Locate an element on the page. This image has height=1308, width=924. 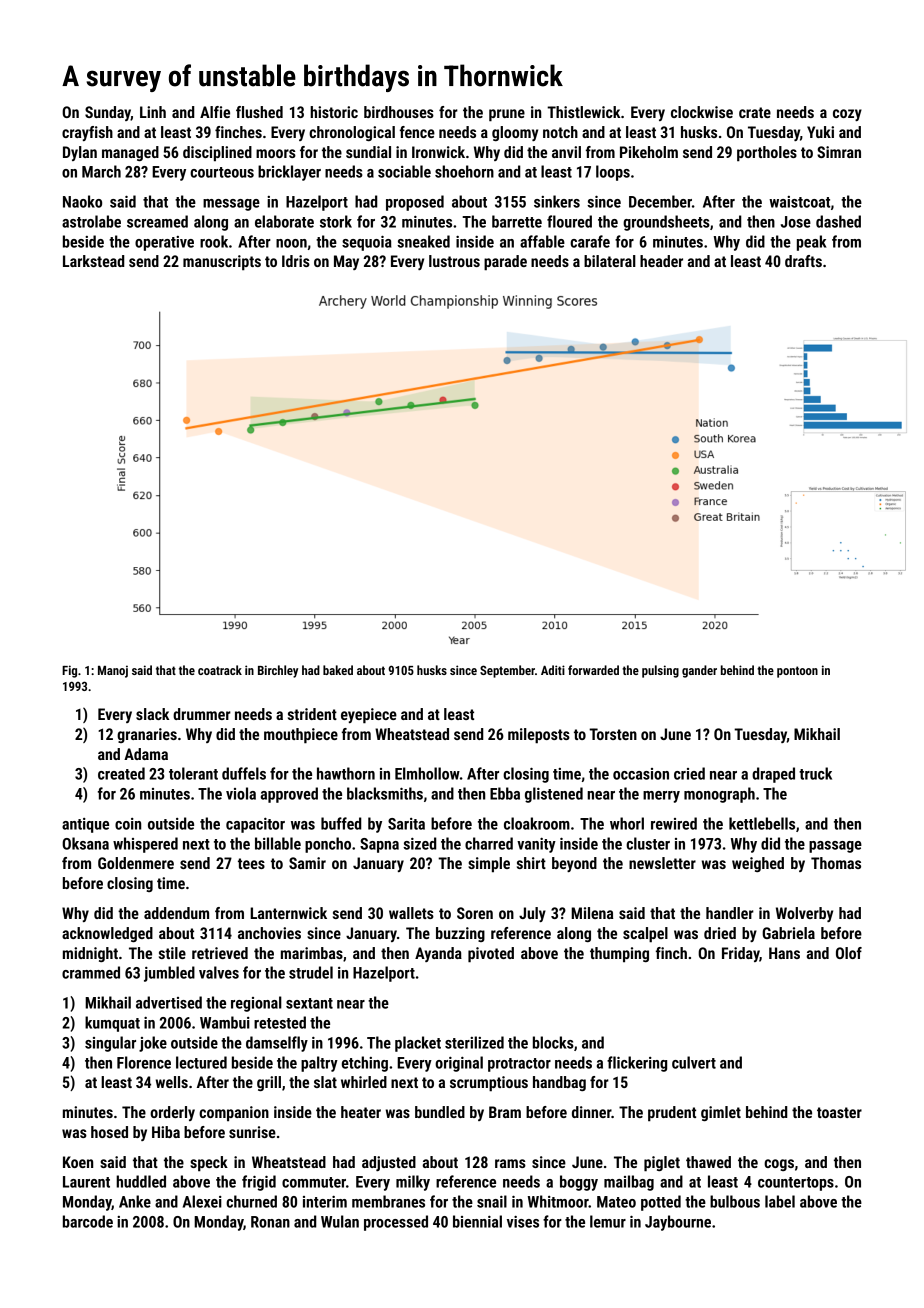
pontoon is located at coordinates (797, 672).
